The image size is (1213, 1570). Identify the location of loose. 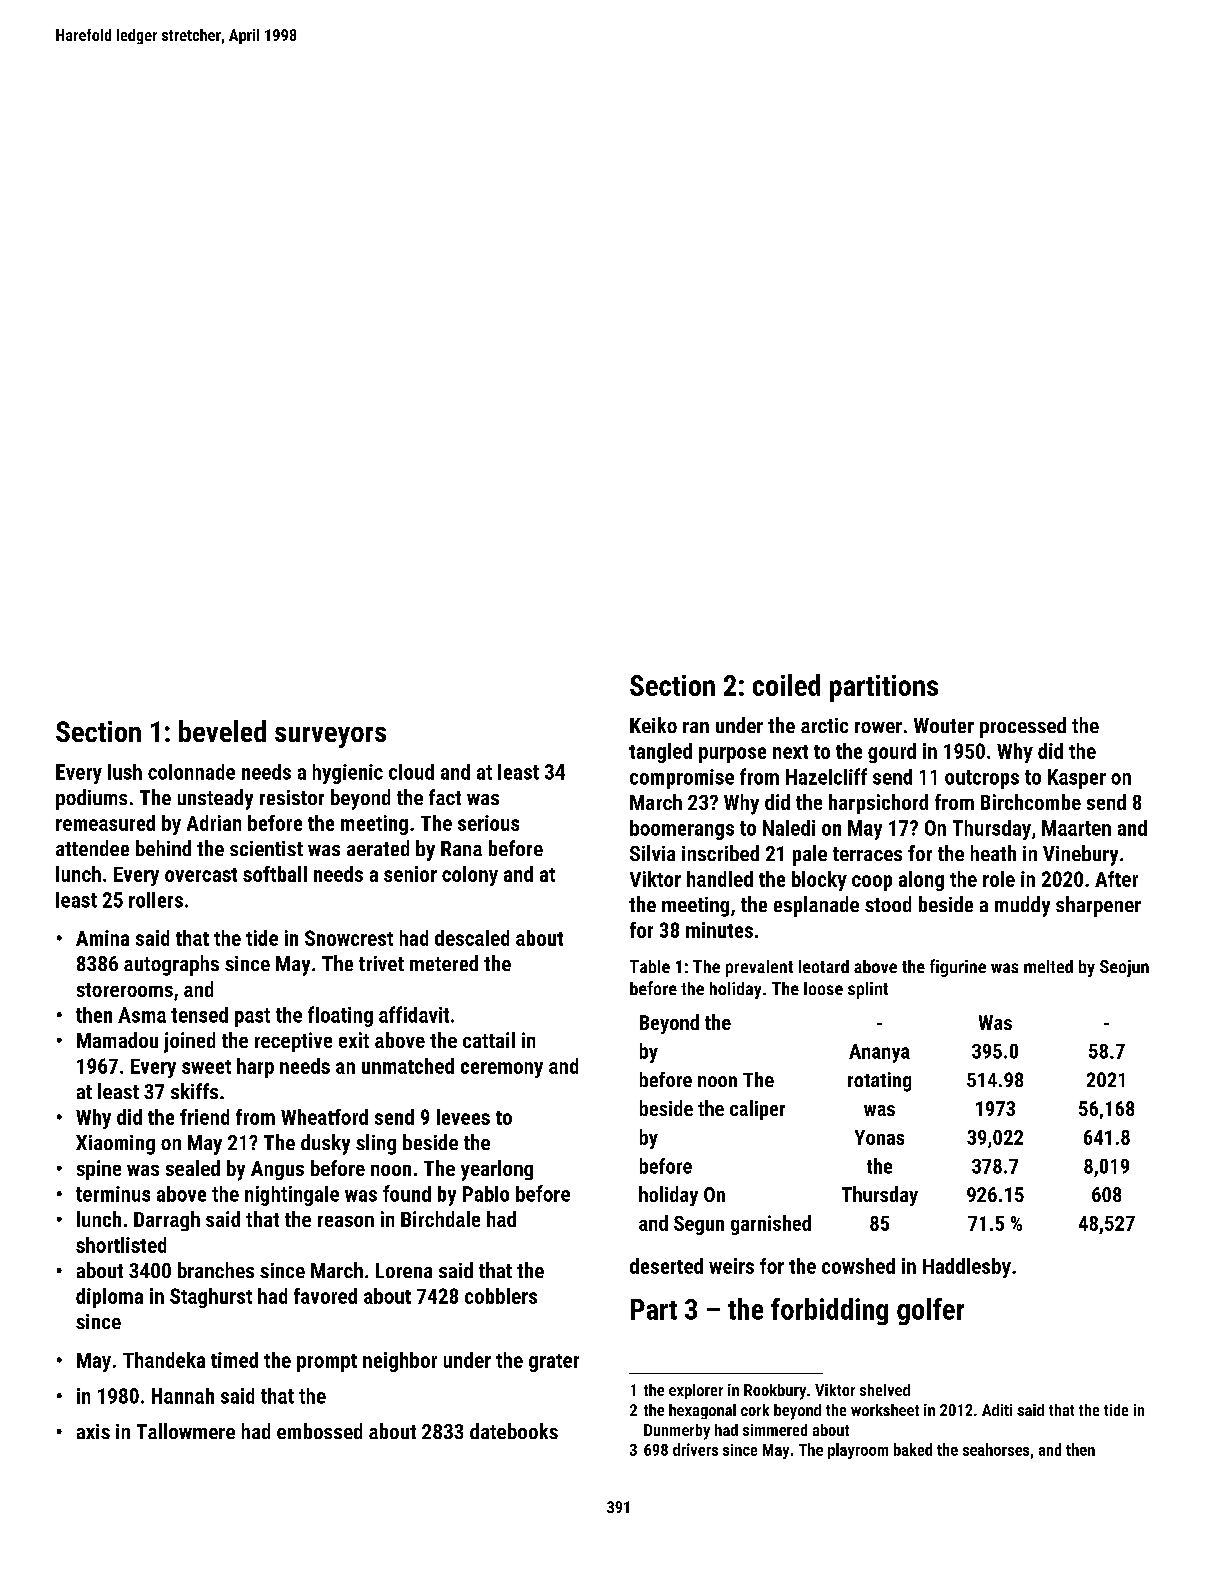
(823, 988).
